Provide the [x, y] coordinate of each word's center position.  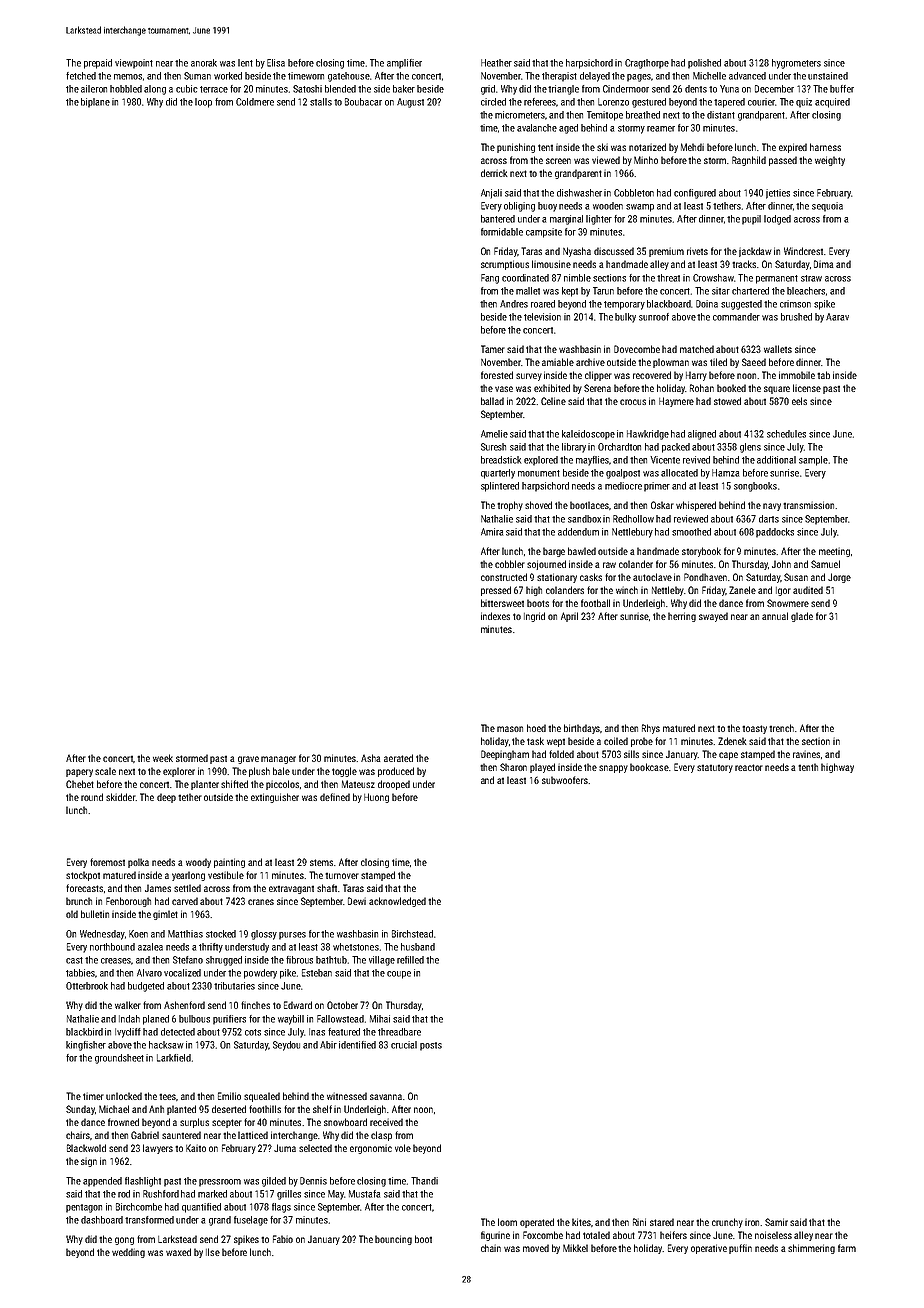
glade [802, 617]
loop [203, 103]
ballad [492, 401]
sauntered [181, 1135]
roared [543, 304]
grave [248, 760]
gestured [649, 103]
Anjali [491, 194]
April [569, 617]
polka [138, 863]
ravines [806, 754]
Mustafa [365, 1194]
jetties [778, 194]
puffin [740, 1249]
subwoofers [565, 780]
